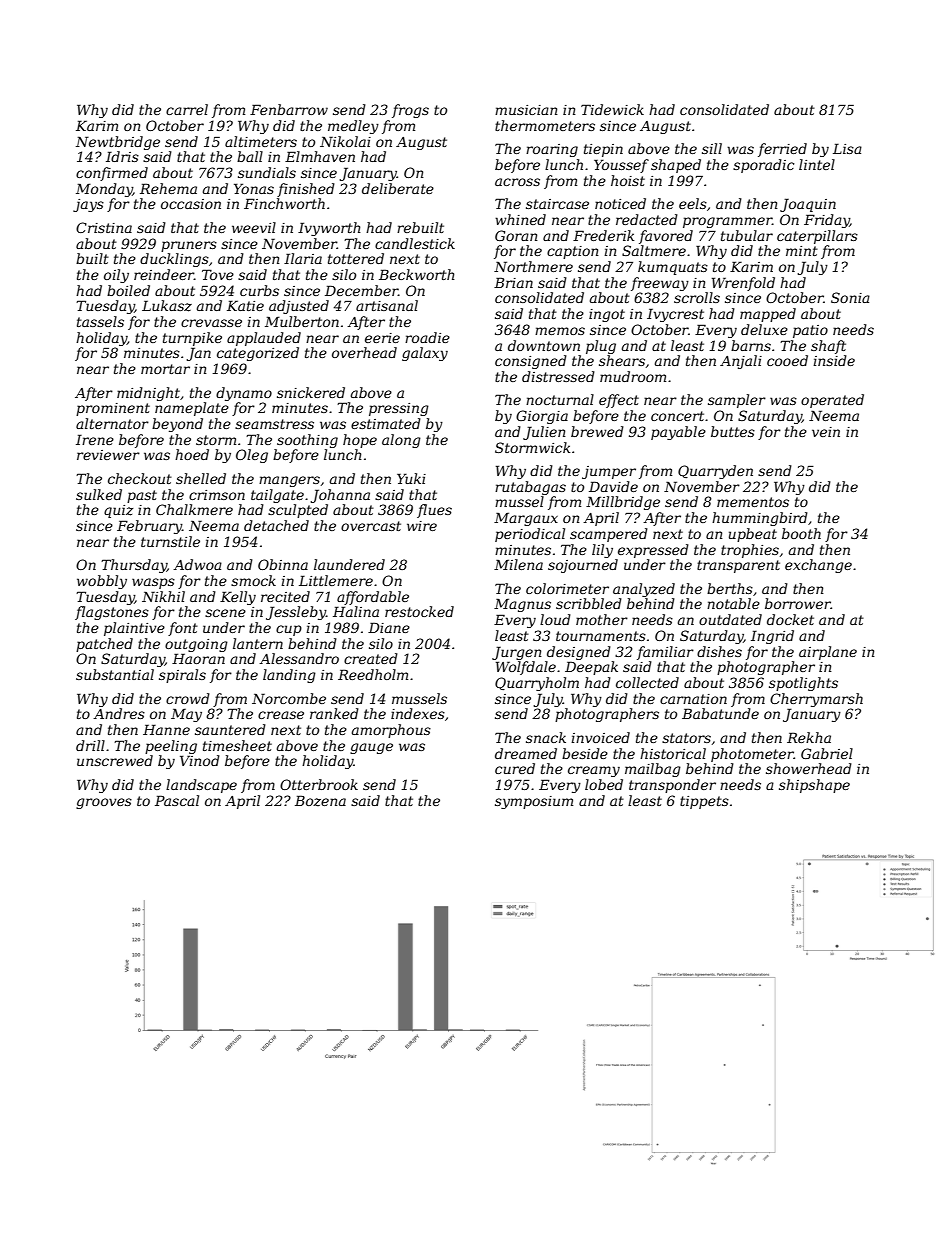 This page has height=1233, width=952. Describe the element at coordinates (733, 431) in the page. I see `buttes` at that location.
